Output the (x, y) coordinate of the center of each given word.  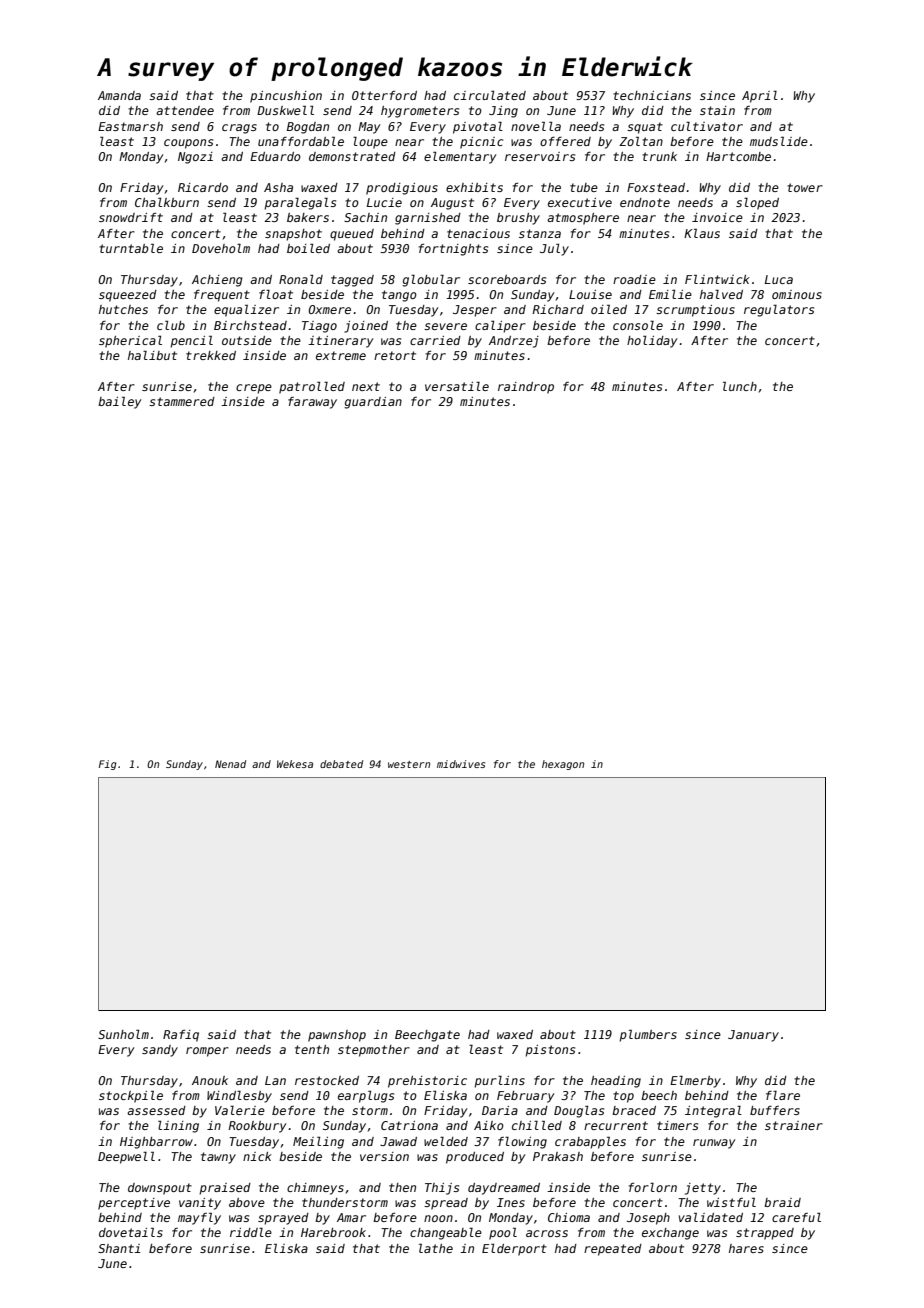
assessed (156, 1110)
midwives (461, 764)
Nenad (230, 764)
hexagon (563, 765)
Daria (500, 1110)
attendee (185, 110)
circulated (490, 95)
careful (796, 1217)
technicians (652, 95)
